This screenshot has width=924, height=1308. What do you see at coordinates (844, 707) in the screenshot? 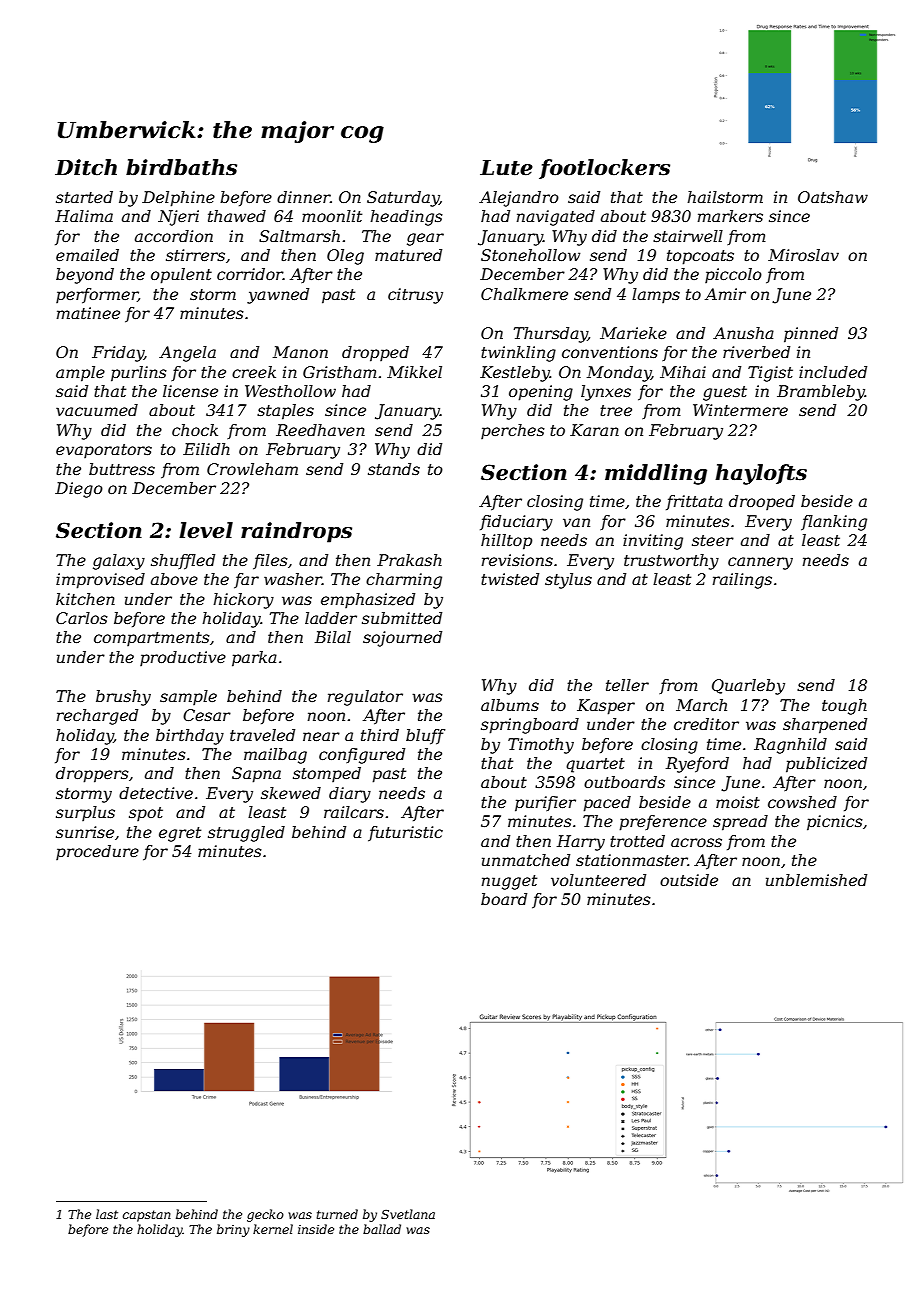
I see `tough` at bounding box center [844, 707].
